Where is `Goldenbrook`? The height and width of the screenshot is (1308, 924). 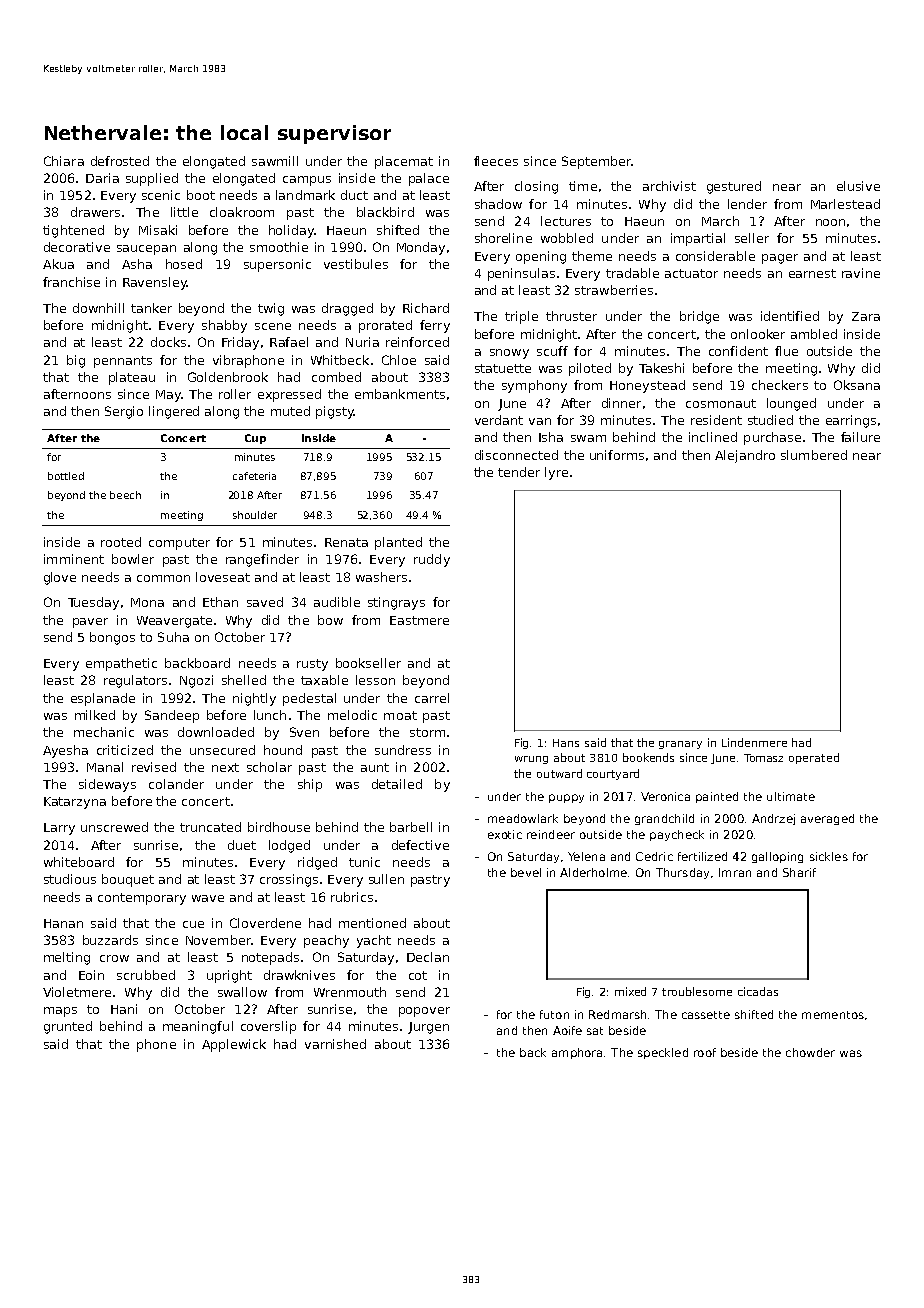
Goldenbrook is located at coordinates (228, 377).
